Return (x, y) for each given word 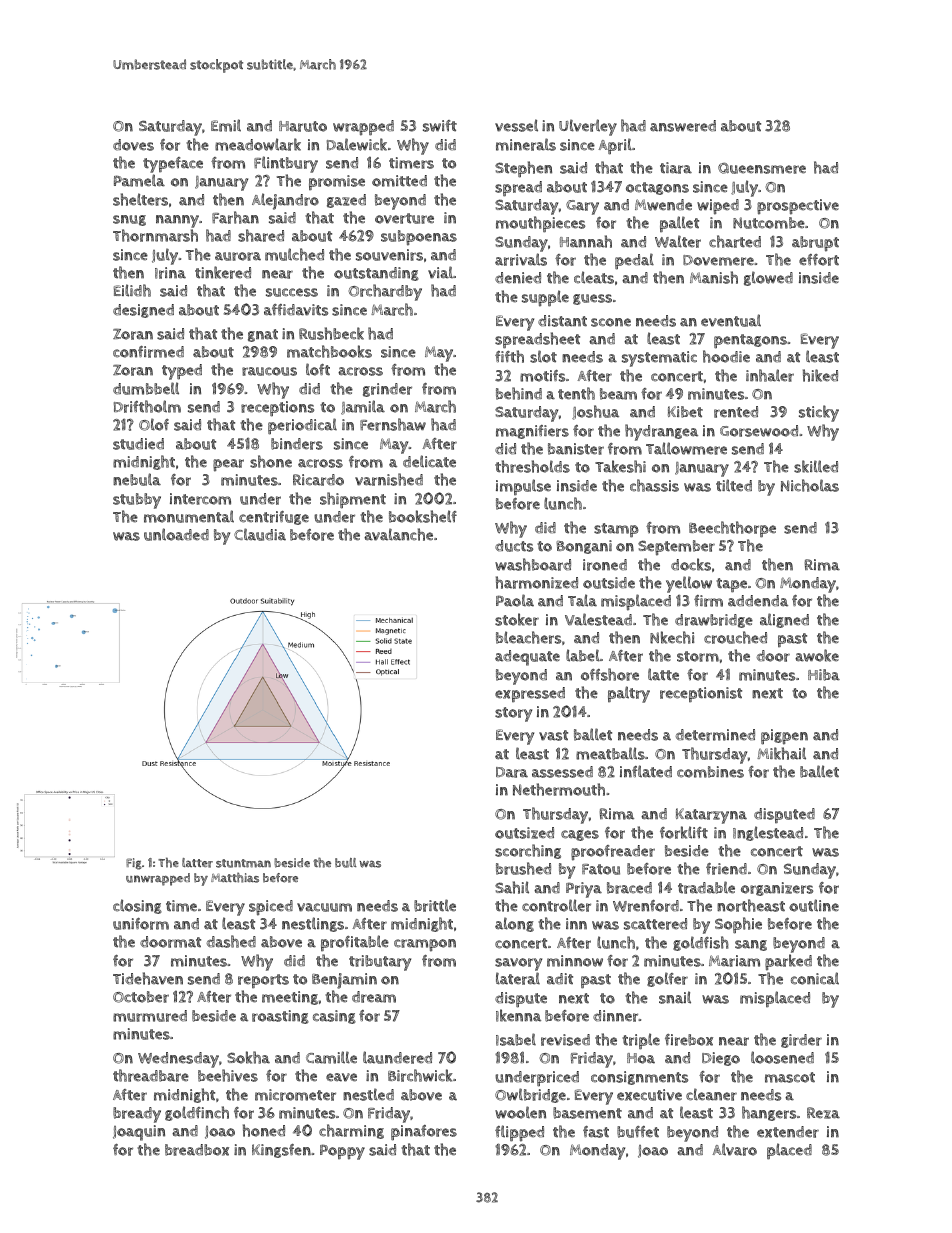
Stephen (523, 169)
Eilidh (132, 290)
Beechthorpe (732, 529)
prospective (798, 207)
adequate (527, 658)
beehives (228, 1075)
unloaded (176, 534)
